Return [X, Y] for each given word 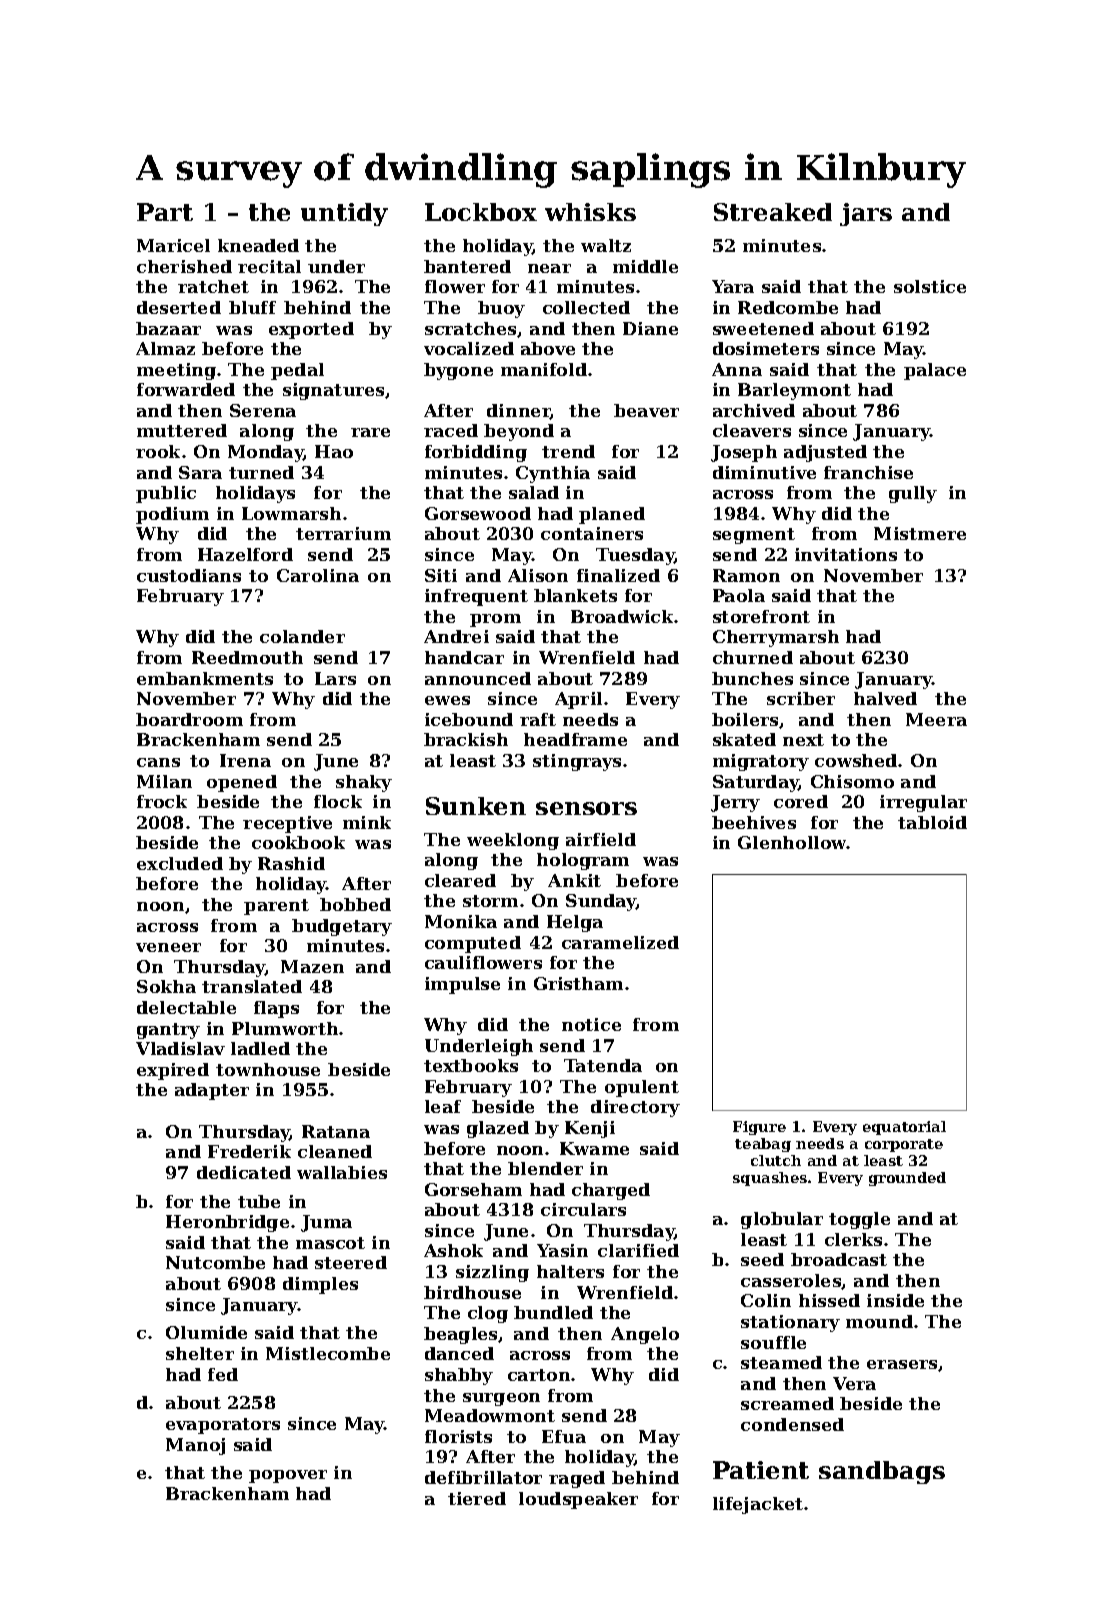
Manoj [195, 1446]
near [549, 268]
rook [158, 451]
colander [302, 636]
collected [586, 307]
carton [539, 1375]
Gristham [578, 983]
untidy [344, 214]
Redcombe [788, 307]
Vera [854, 1383]
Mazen [312, 966]
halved [885, 698]
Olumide [206, 1332]
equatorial [904, 1128]
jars [866, 214]
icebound [469, 719]
